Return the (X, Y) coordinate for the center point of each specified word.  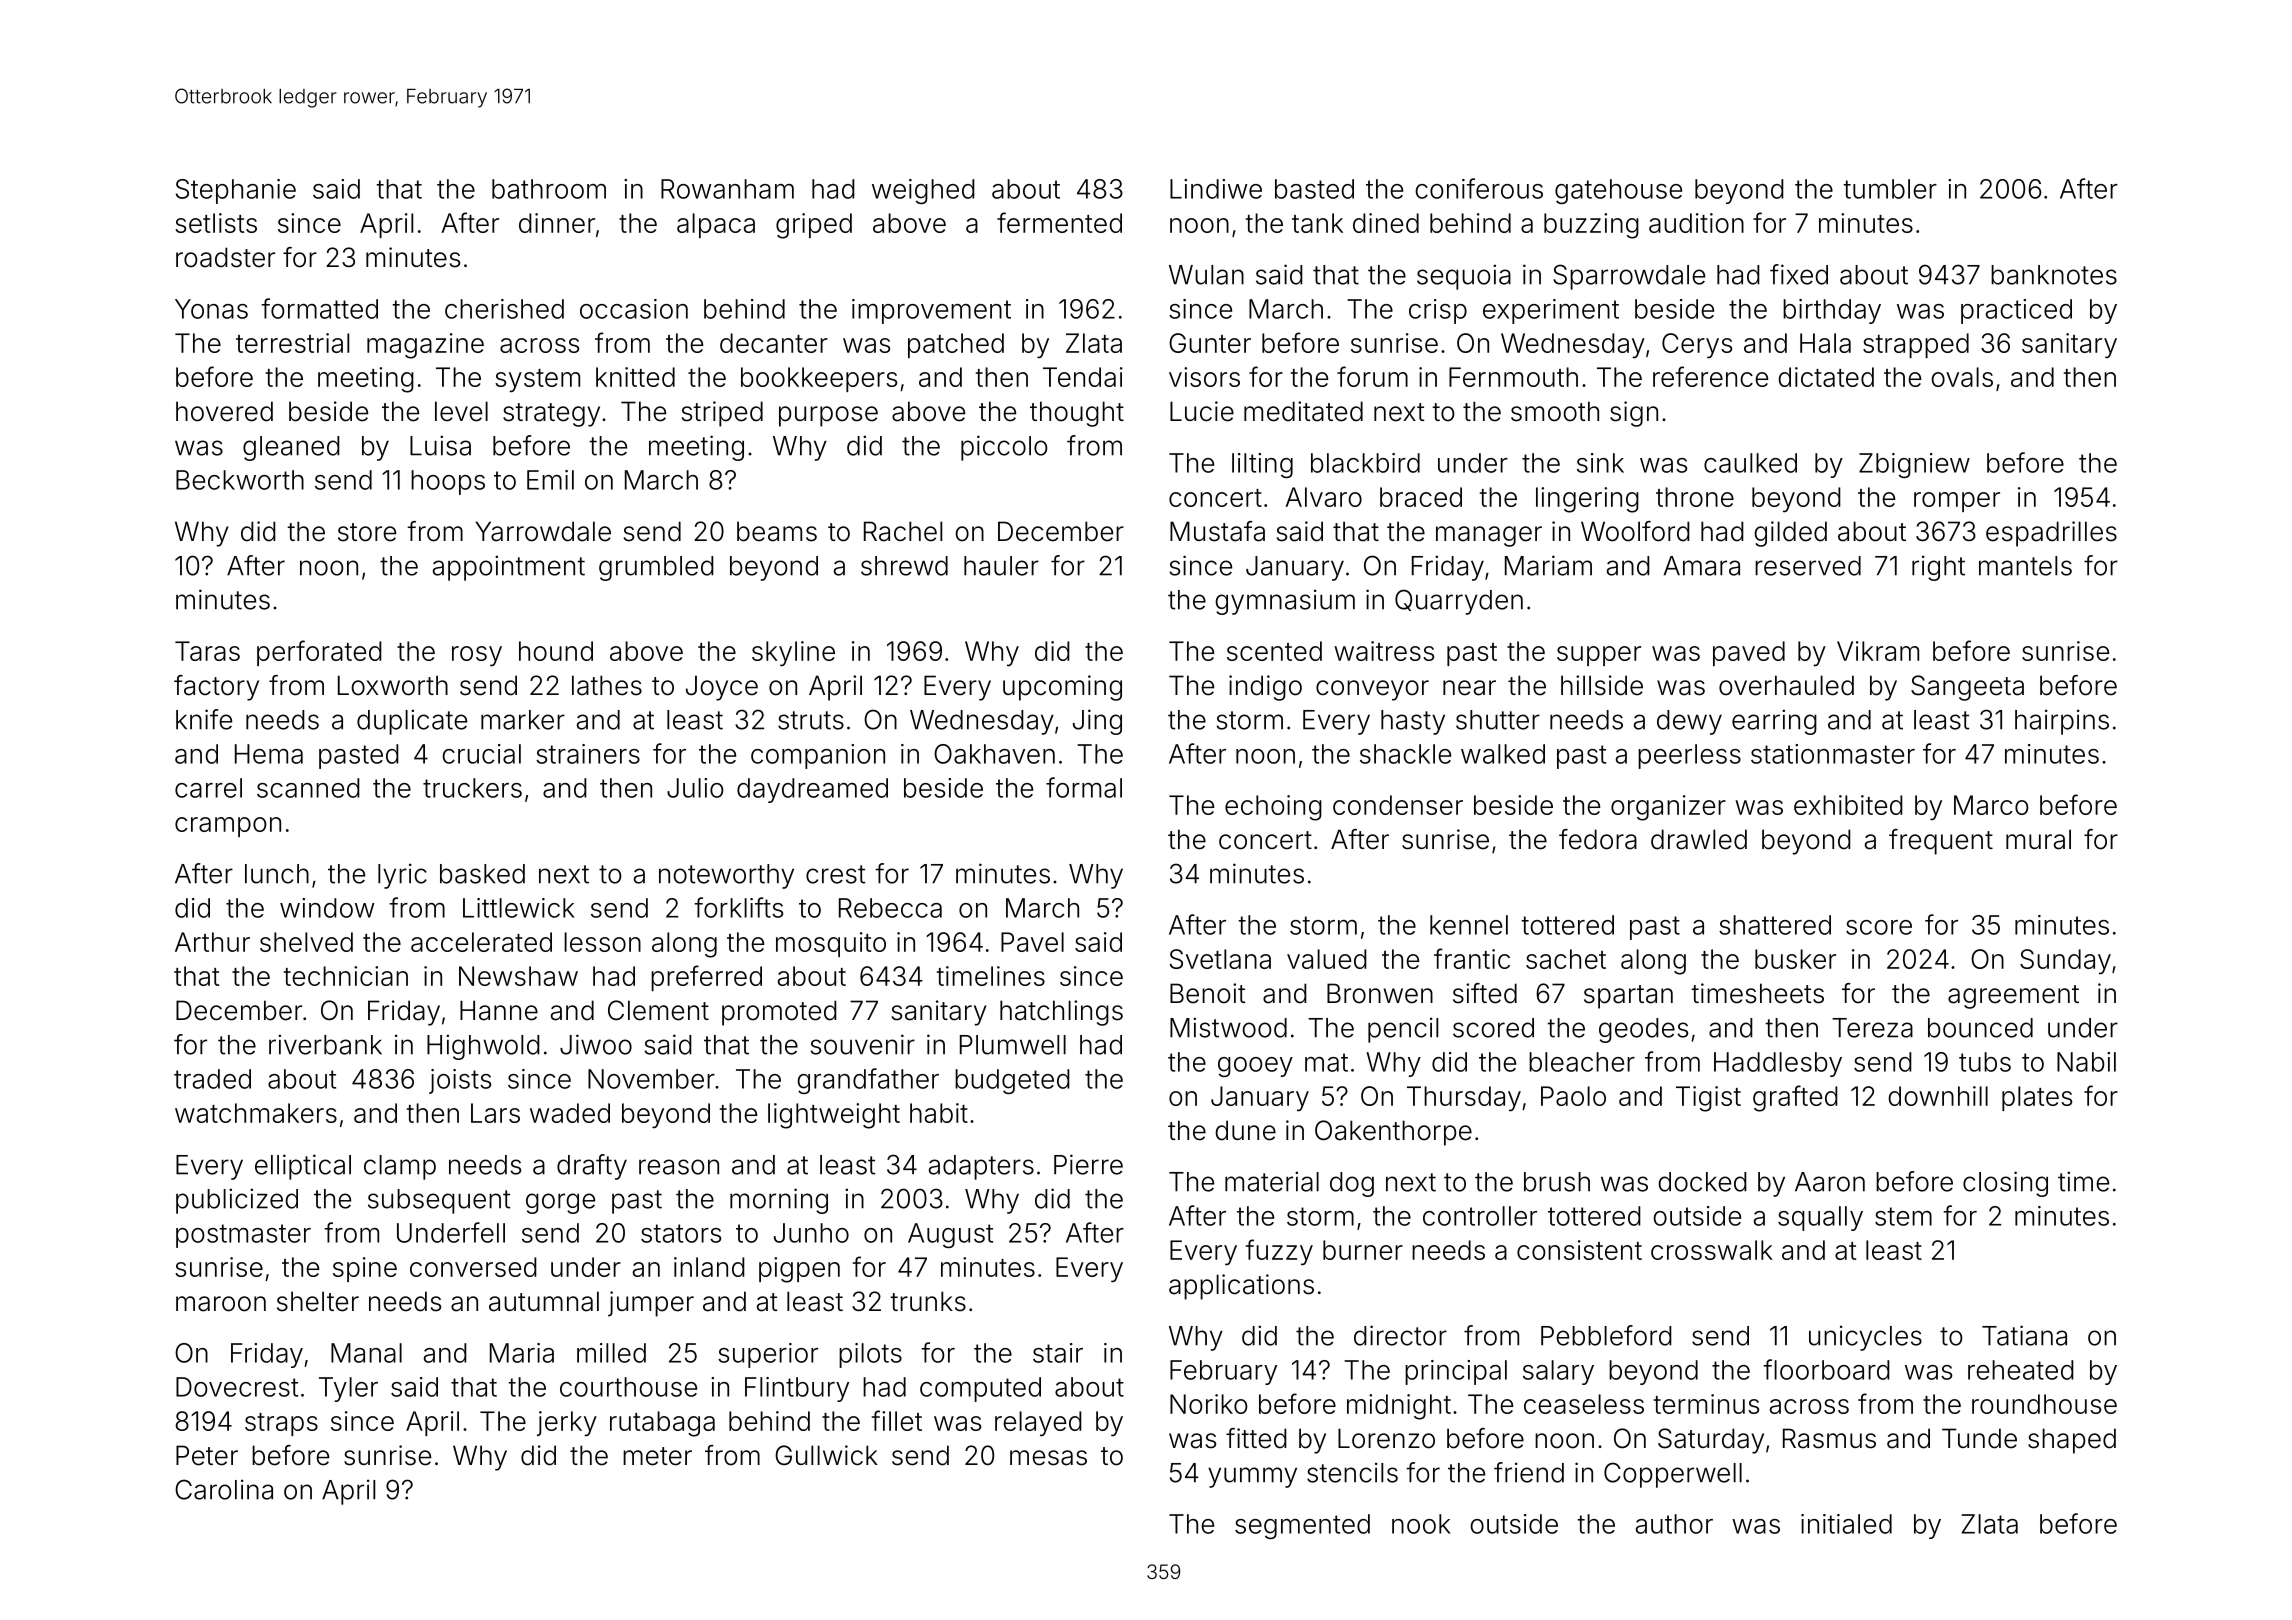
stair (1058, 1353)
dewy (1689, 722)
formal (1084, 787)
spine (365, 1269)
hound (556, 651)
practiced (2016, 311)
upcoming (1062, 688)
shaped (2072, 1441)
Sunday (2065, 962)
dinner (557, 223)
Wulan (1206, 275)
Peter (207, 1455)
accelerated (481, 942)
